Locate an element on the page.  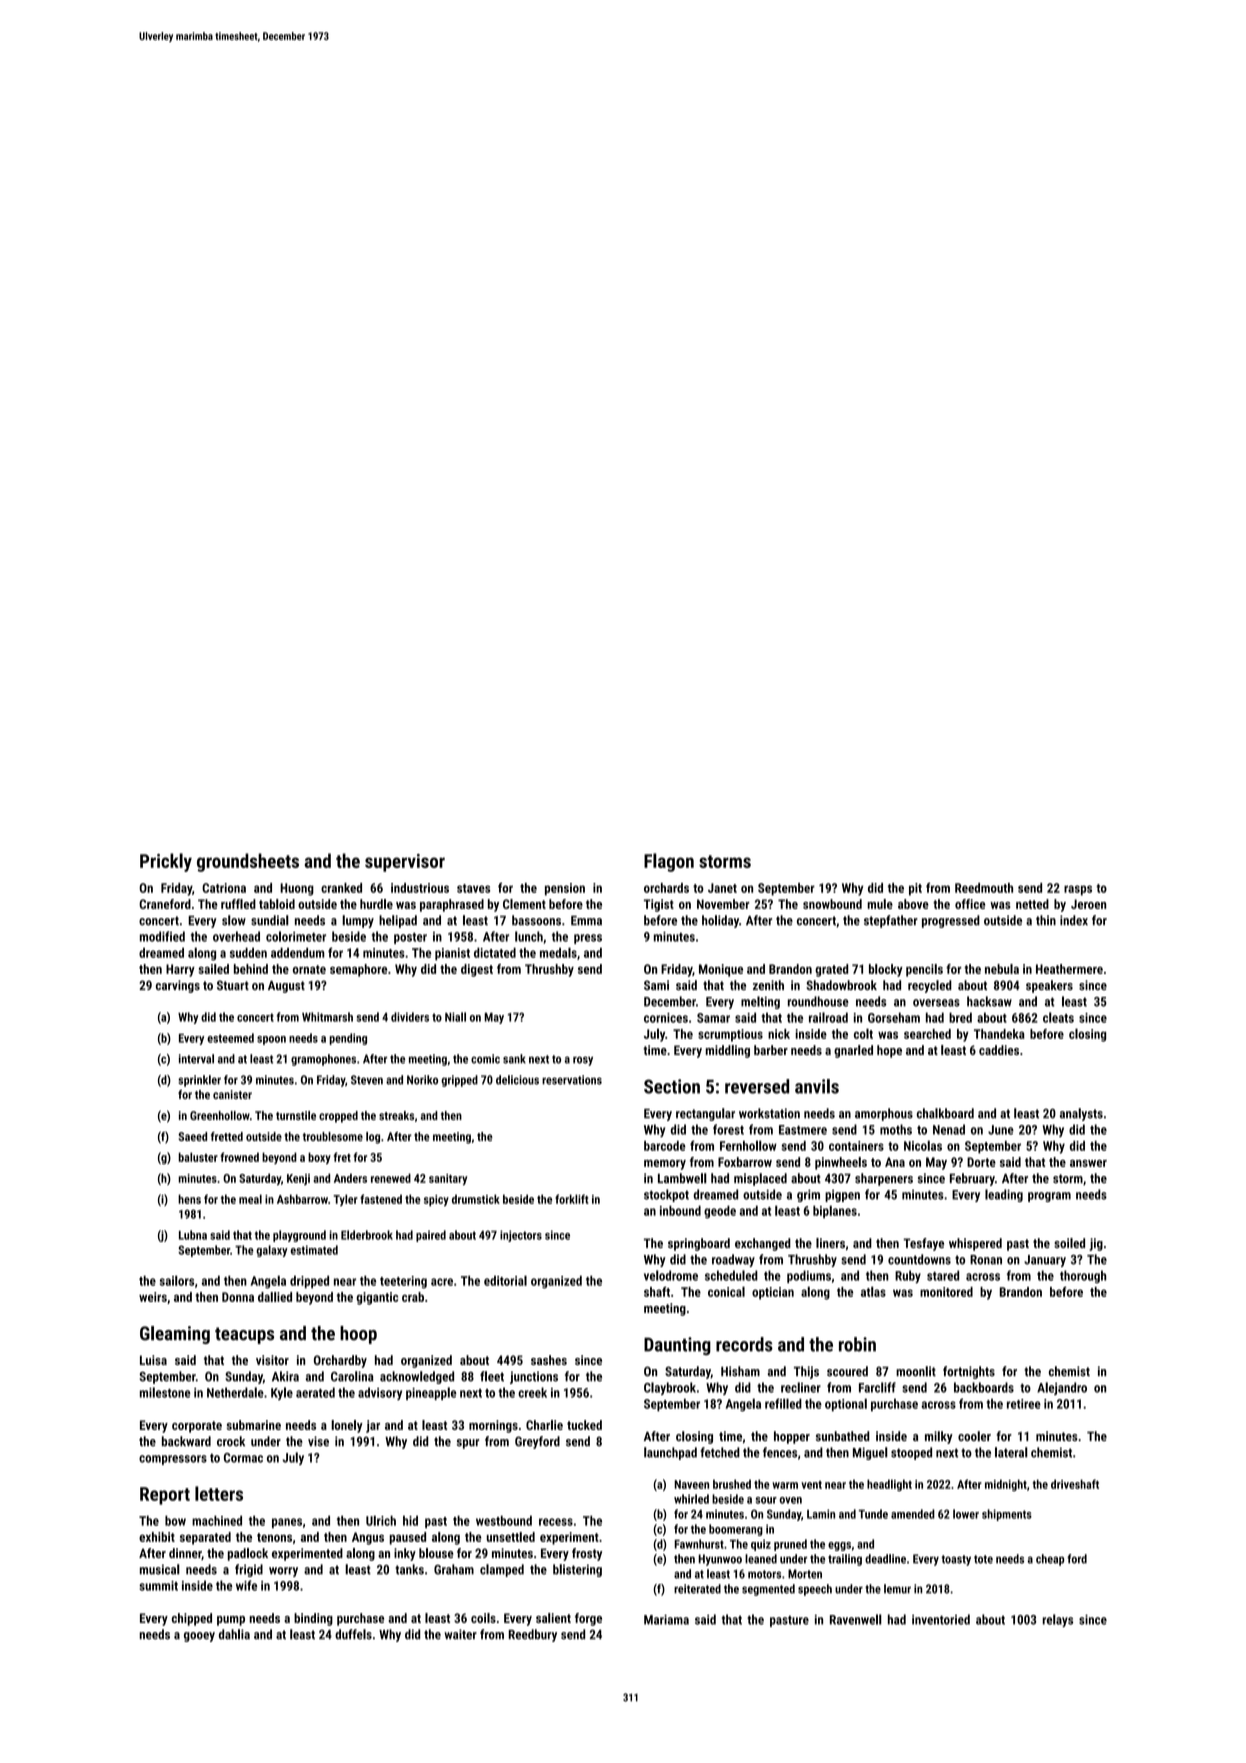
Janet is located at coordinates (722, 888).
